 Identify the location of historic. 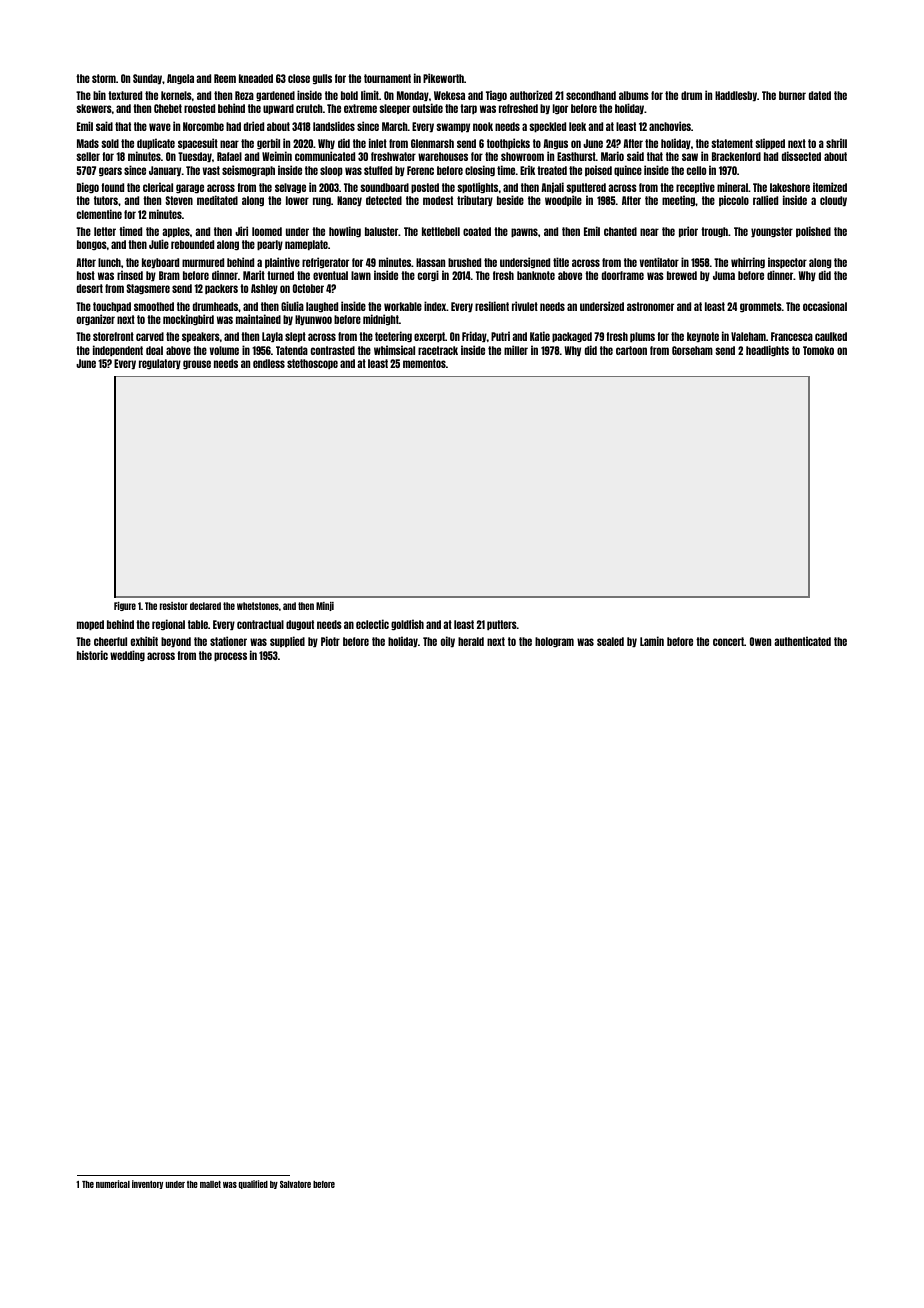
(92, 655).
